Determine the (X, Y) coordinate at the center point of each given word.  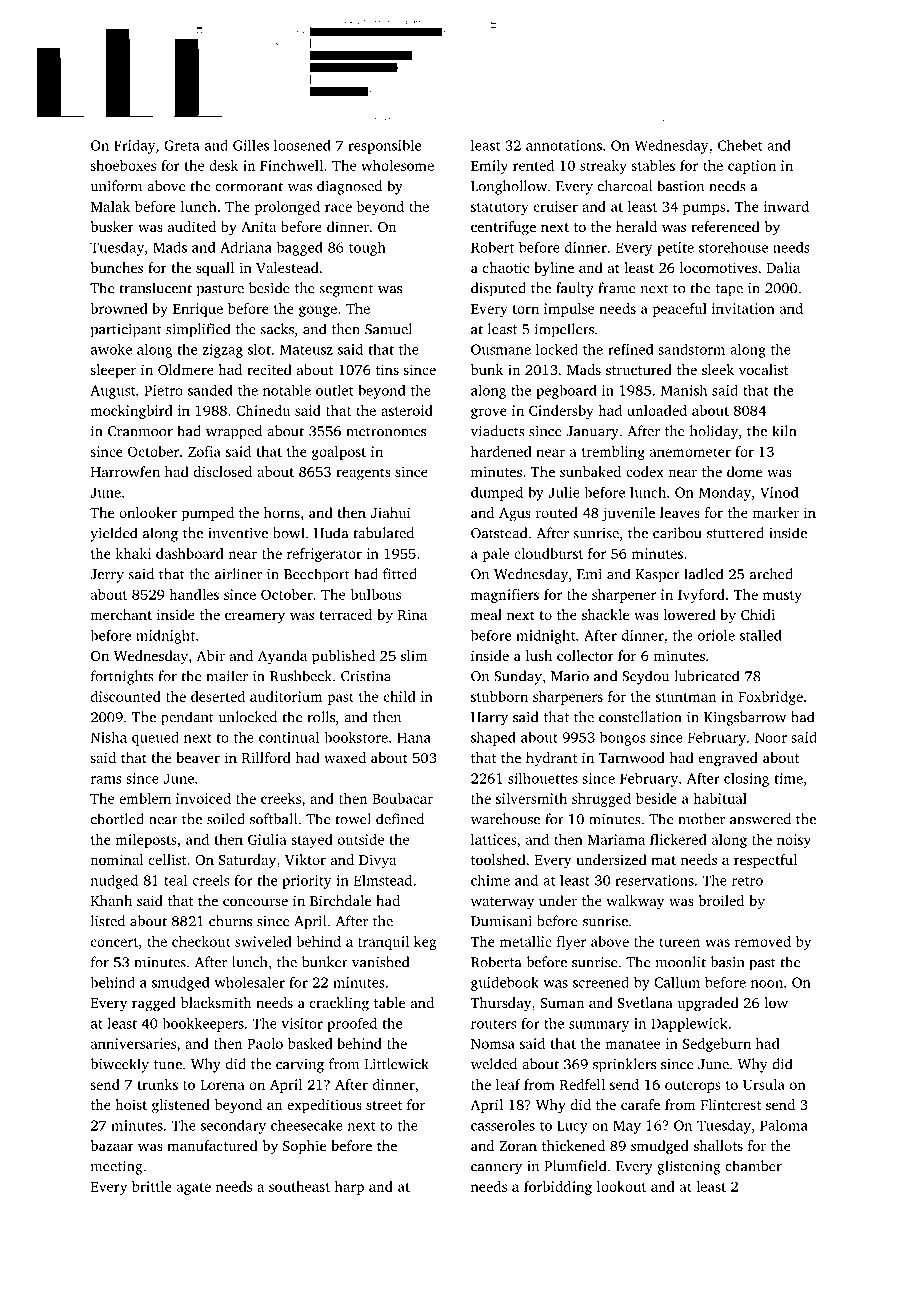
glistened (181, 1106)
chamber (753, 1166)
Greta (182, 145)
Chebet (740, 145)
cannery (496, 1169)
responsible (384, 146)
